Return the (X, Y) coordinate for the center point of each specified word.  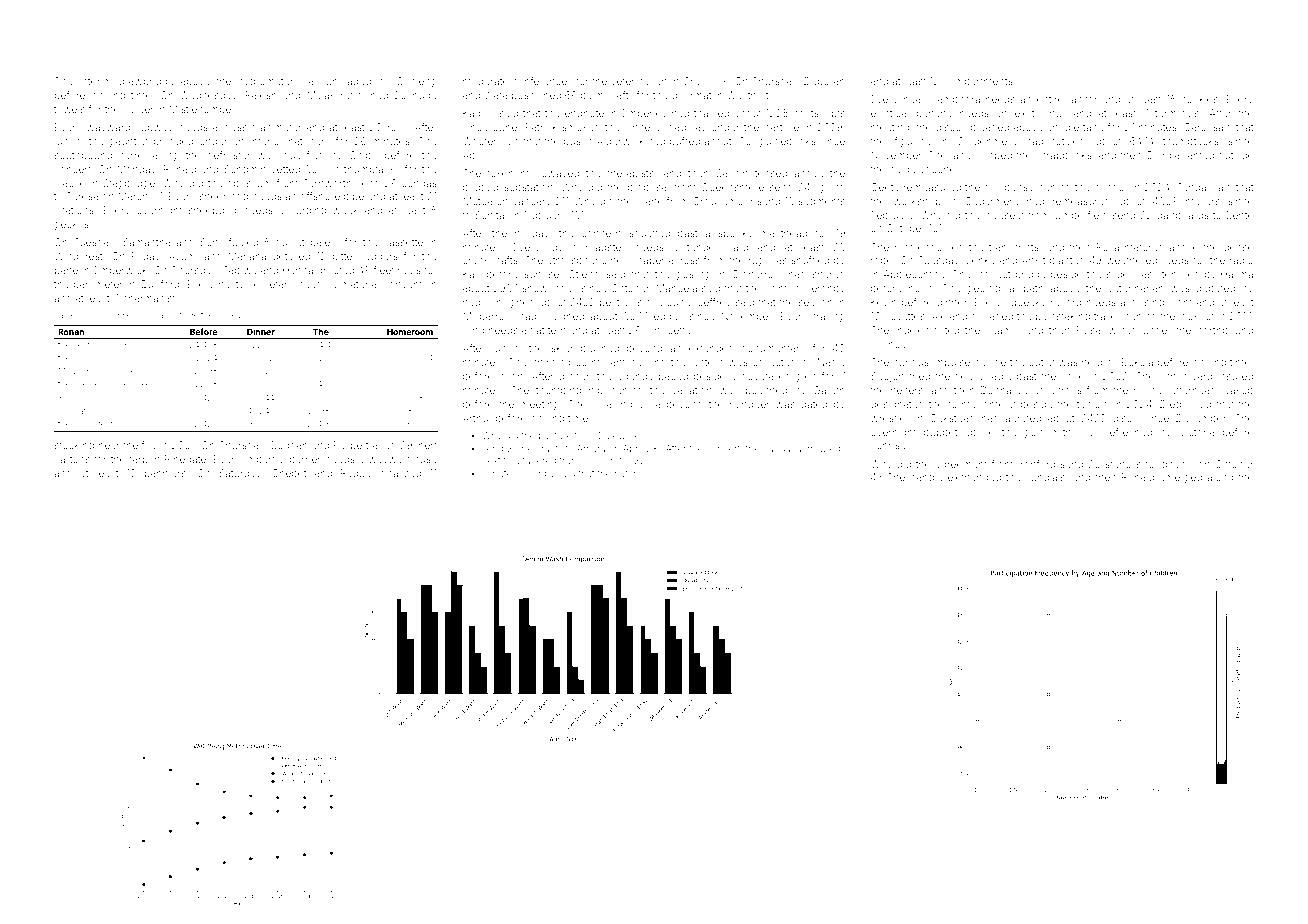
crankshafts (490, 260)
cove (1073, 377)
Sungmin (245, 170)
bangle (926, 478)
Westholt (747, 95)
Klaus (69, 398)
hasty (231, 285)
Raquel (357, 474)
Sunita (489, 215)
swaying (612, 405)
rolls (397, 127)
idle (1071, 127)
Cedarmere (992, 201)
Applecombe (914, 275)
